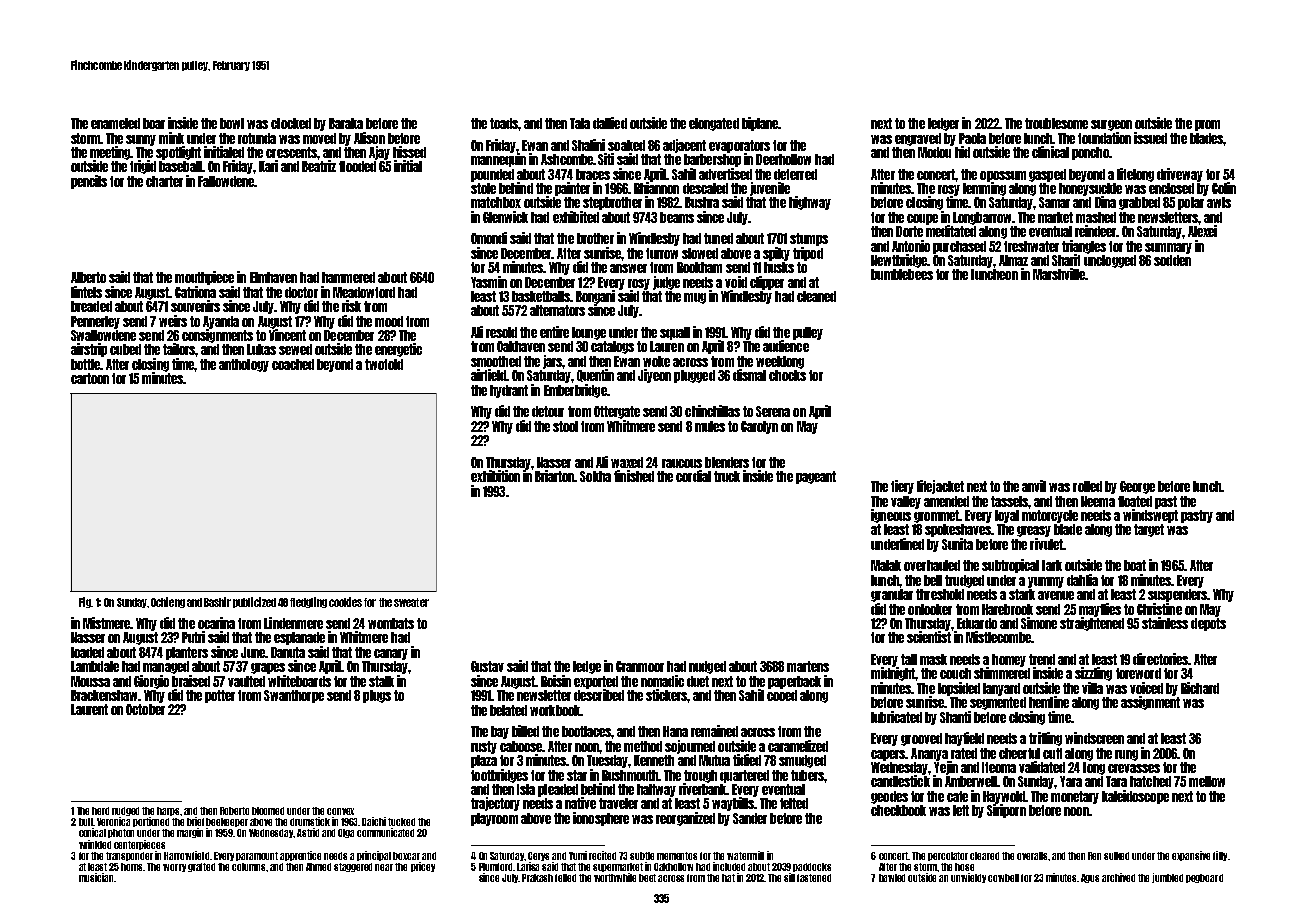 The width and height of the page is (1308, 924). Describe the element at coordinates (736, 282) in the page. I see `void` at that location.
